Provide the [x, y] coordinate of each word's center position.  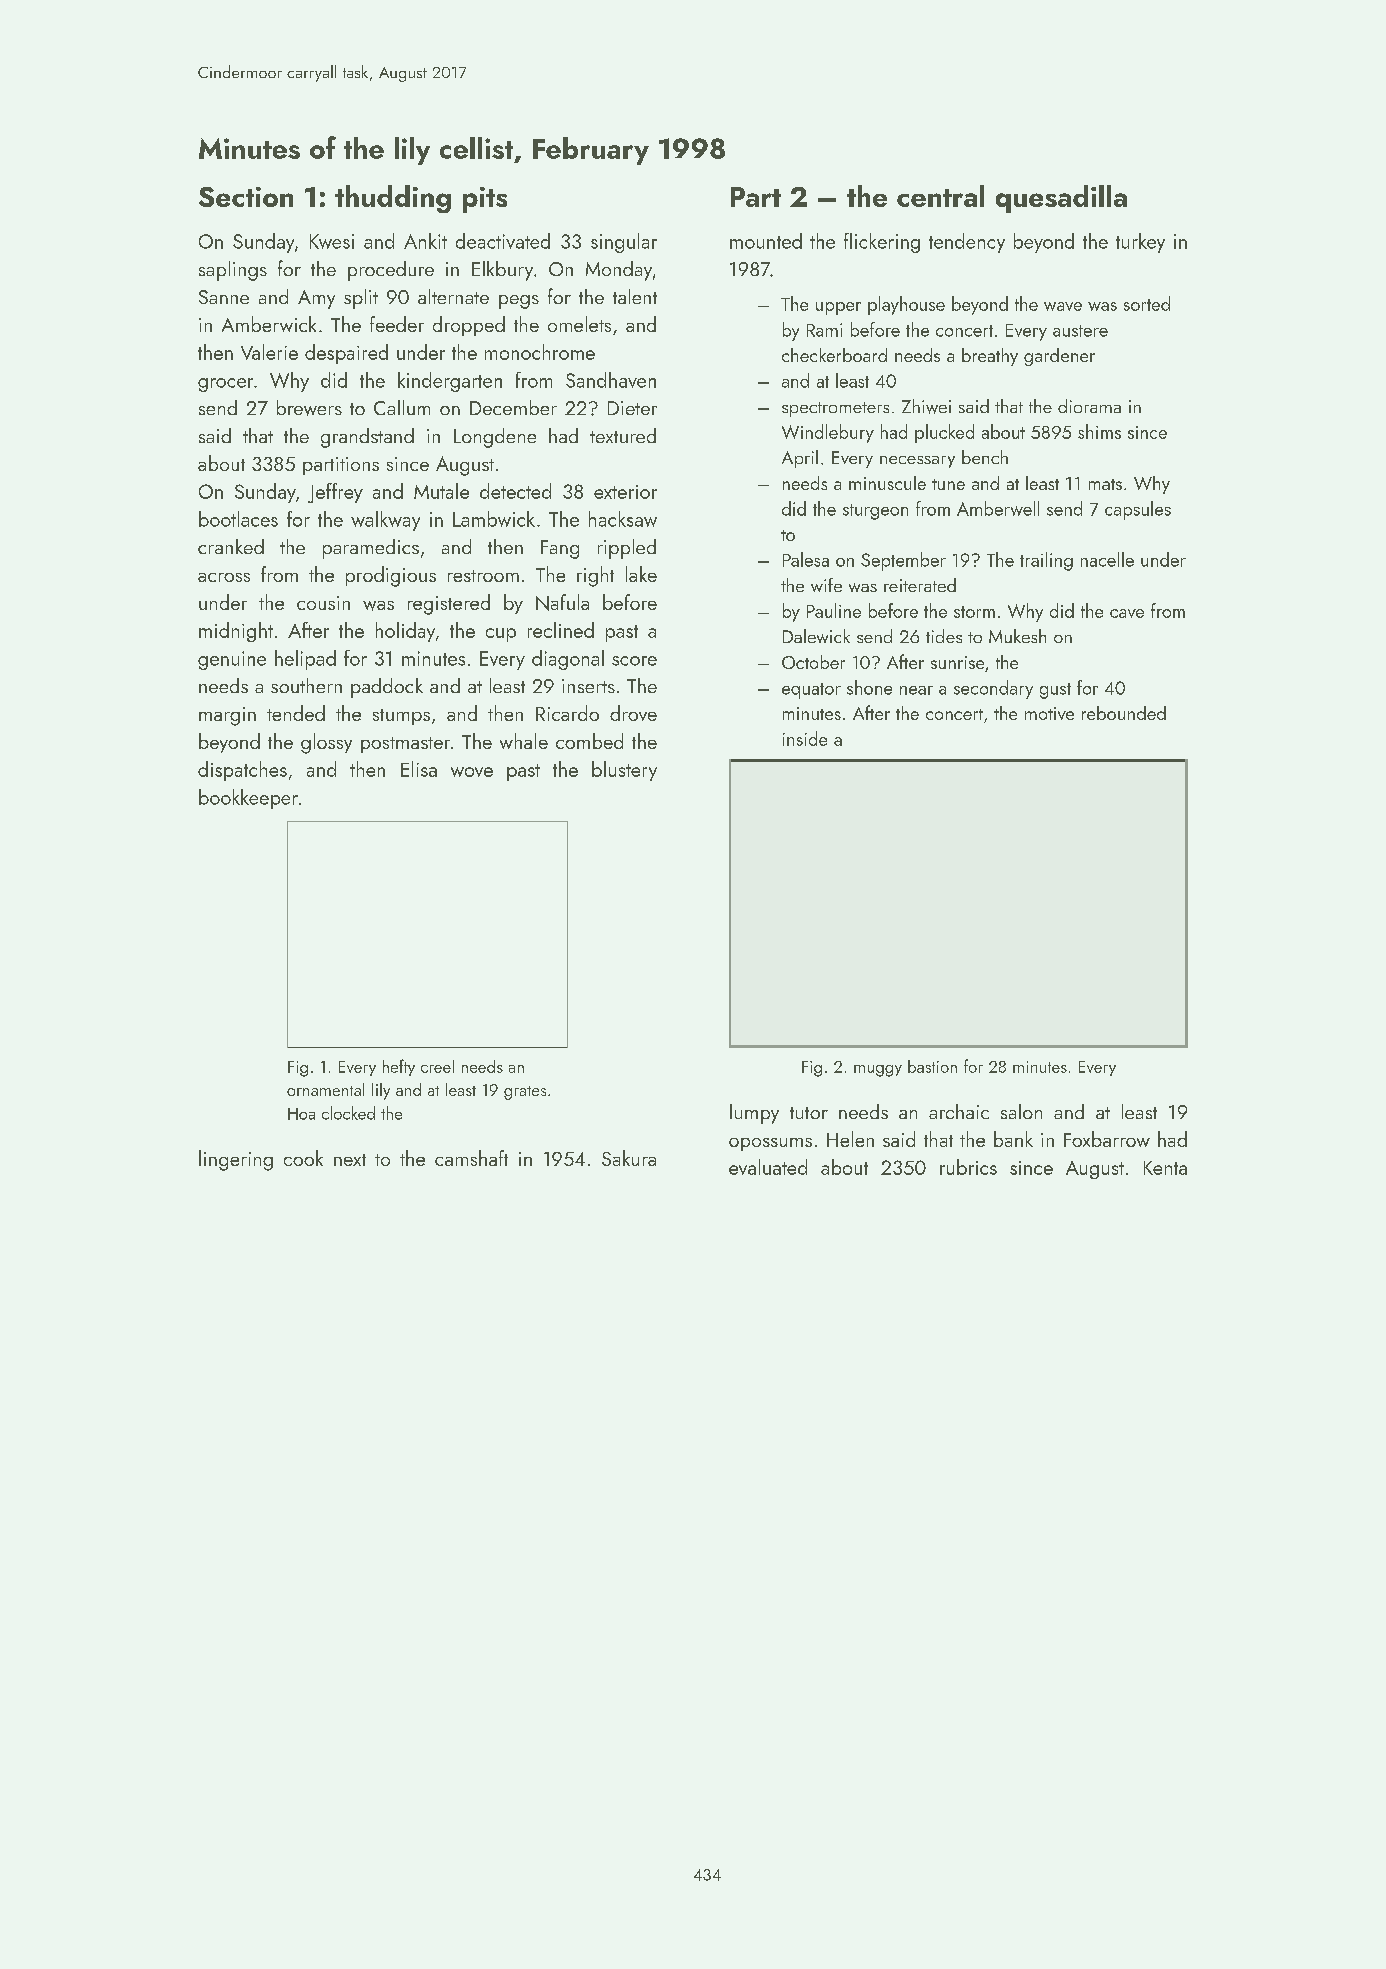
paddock [387, 688]
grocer [225, 385]
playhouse [906, 305]
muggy [878, 1071]
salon [1021, 1111]
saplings [233, 271]
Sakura [629, 1158]
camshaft [471, 1158]
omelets [579, 324]
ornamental [325, 1089]
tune [948, 484]
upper [838, 308]
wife [826, 585]
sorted [1147, 303]
